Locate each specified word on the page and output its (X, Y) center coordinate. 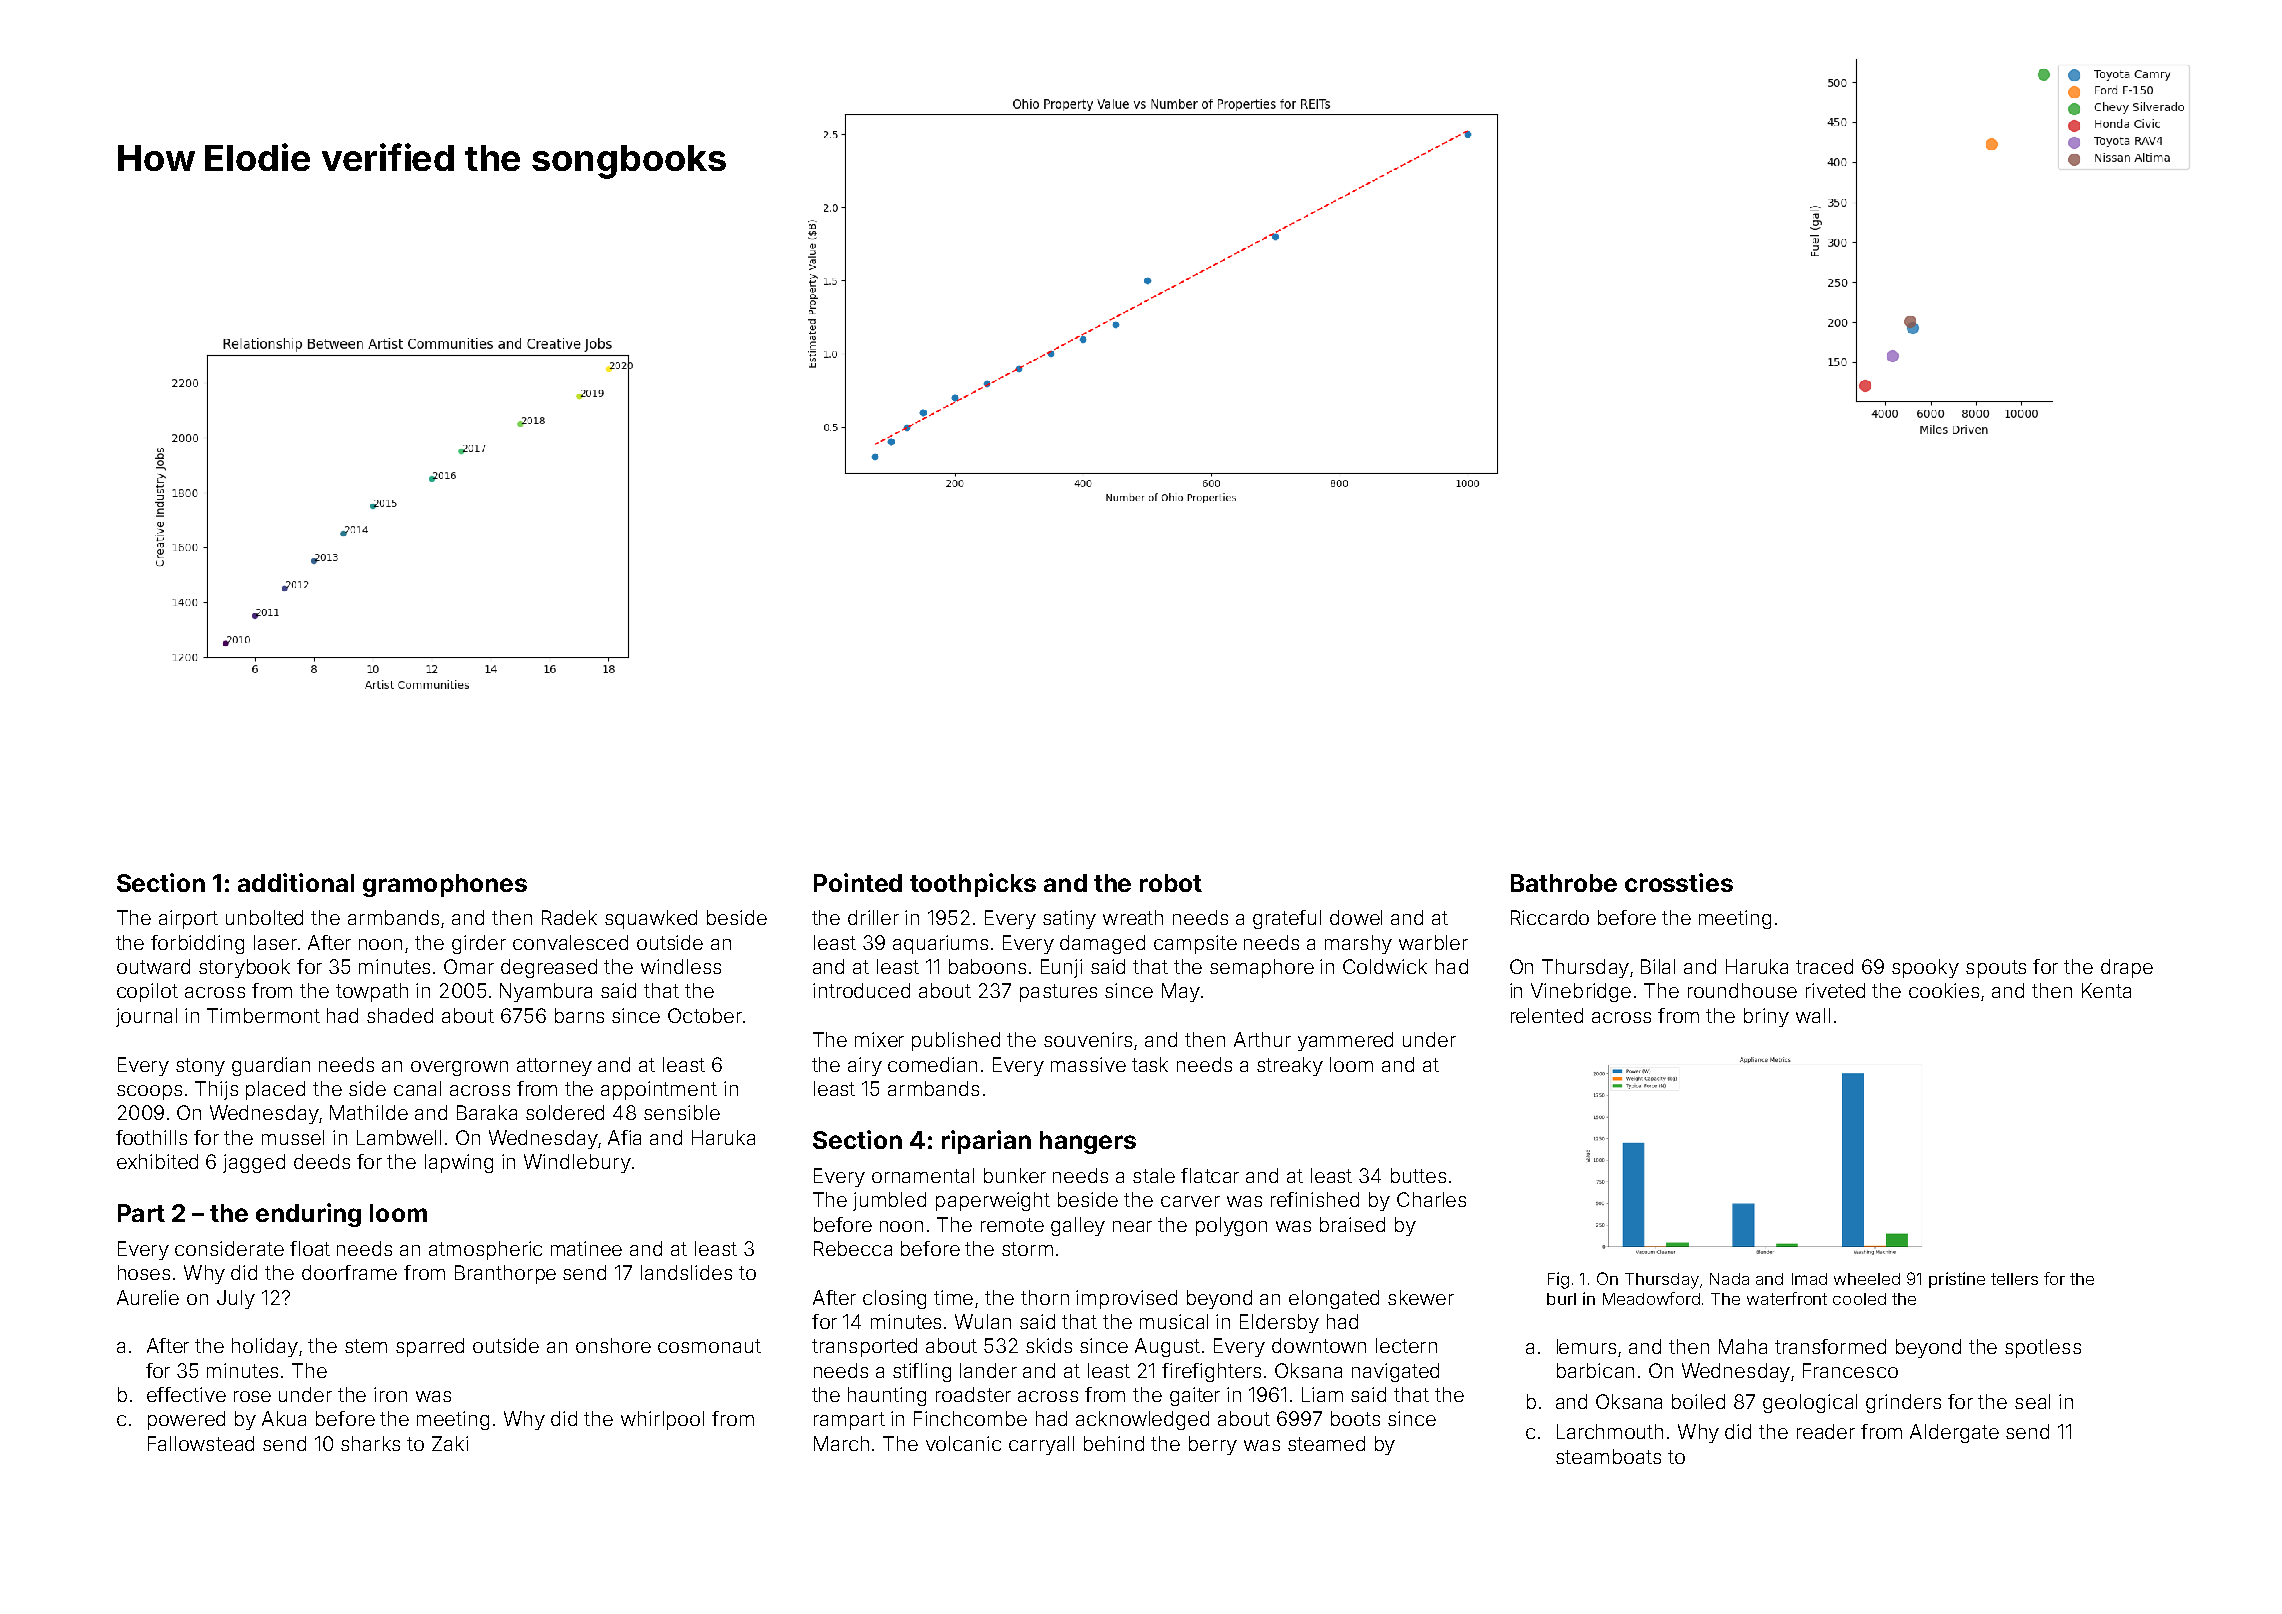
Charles (1431, 1199)
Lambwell (399, 1137)
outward (153, 966)
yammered (1345, 1041)
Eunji (1061, 968)
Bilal (1658, 966)
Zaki (450, 1443)
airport (188, 919)
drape (2127, 968)
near (1132, 1226)
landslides (686, 1272)
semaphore (1262, 968)
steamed (1326, 1443)
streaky (1290, 1066)
